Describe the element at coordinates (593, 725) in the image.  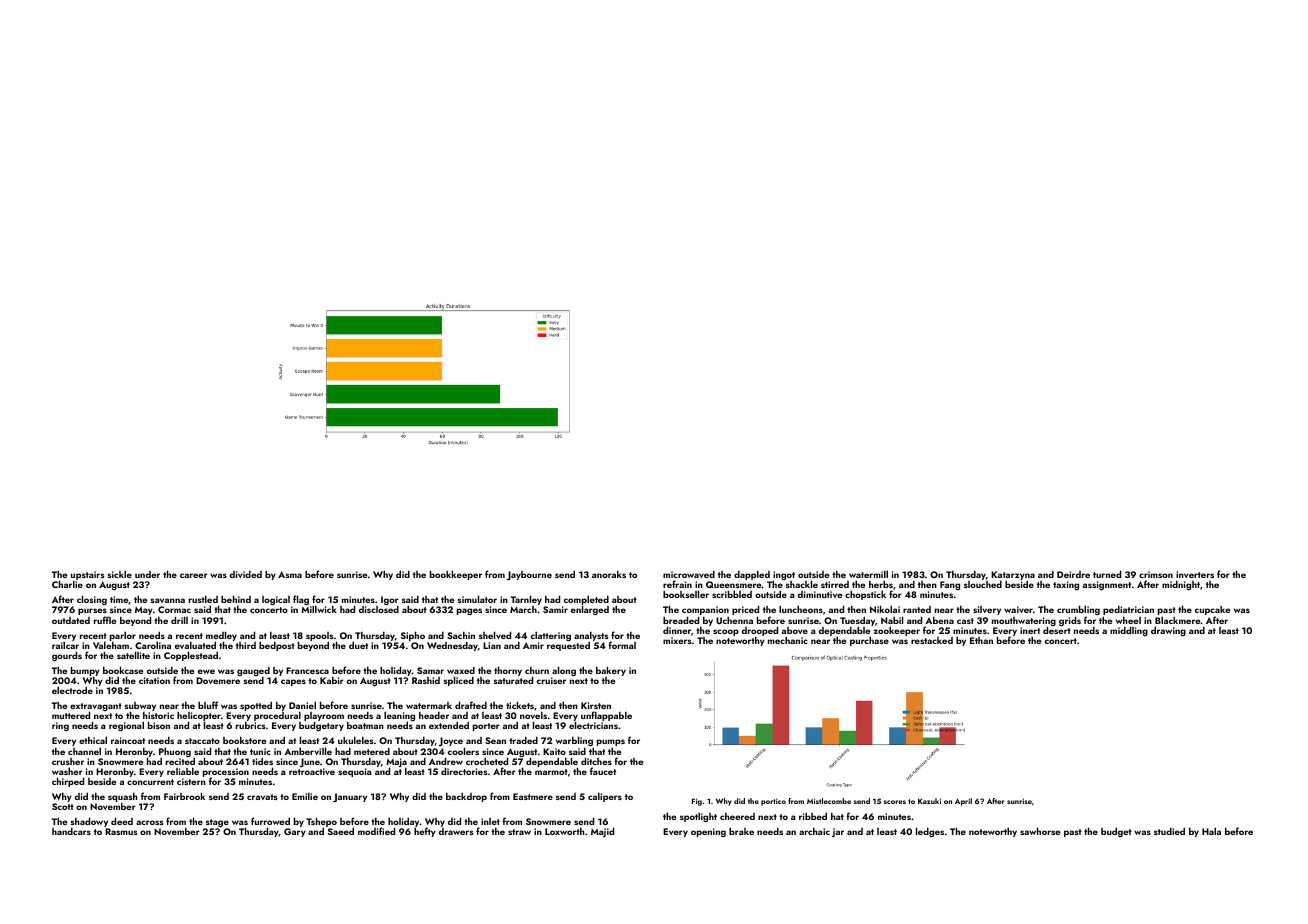
I see `electricians` at that location.
